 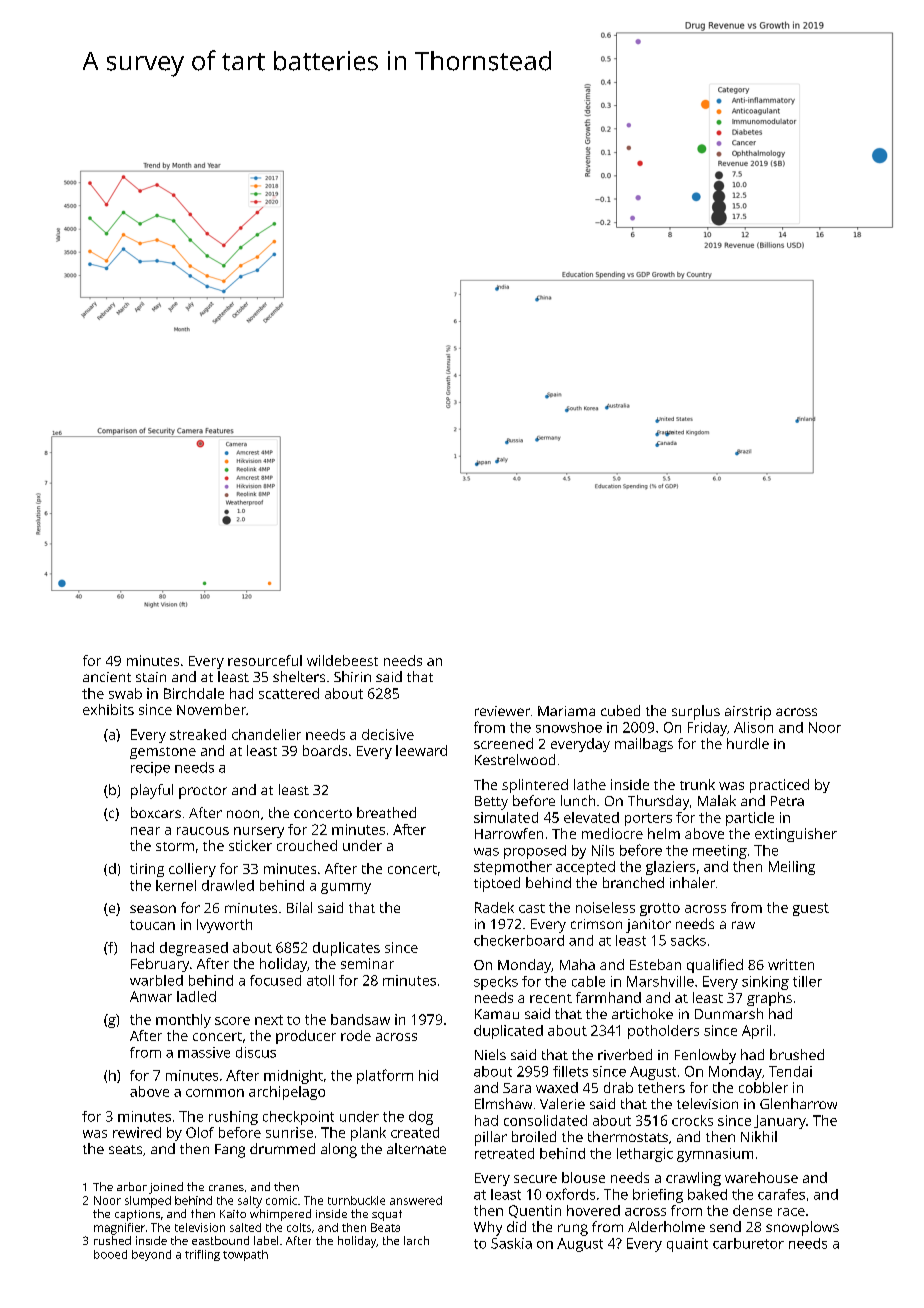 I want to click on Why, so click(x=488, y=1228).
